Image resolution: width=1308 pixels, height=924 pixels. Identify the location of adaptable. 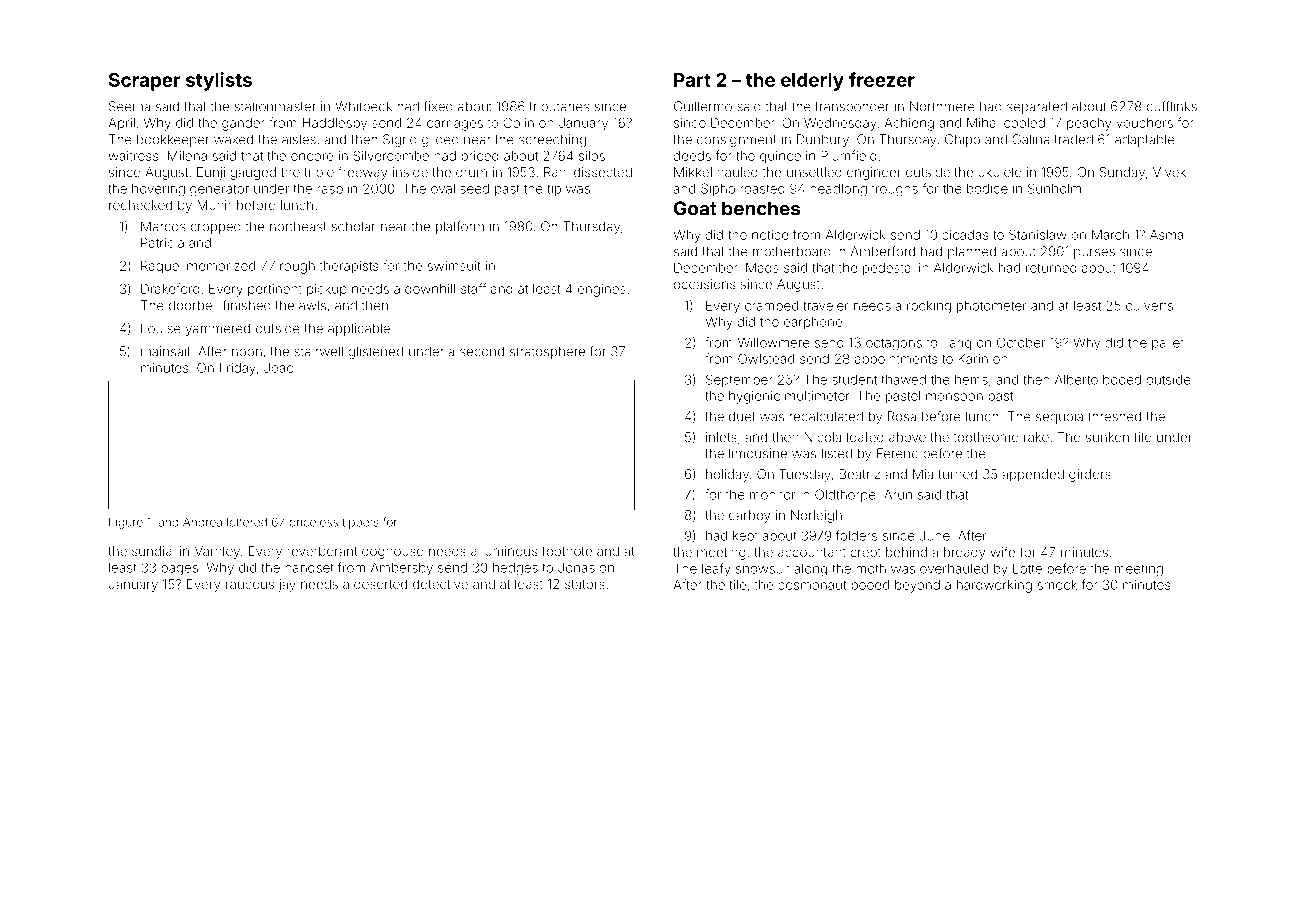
(1144, 140).
